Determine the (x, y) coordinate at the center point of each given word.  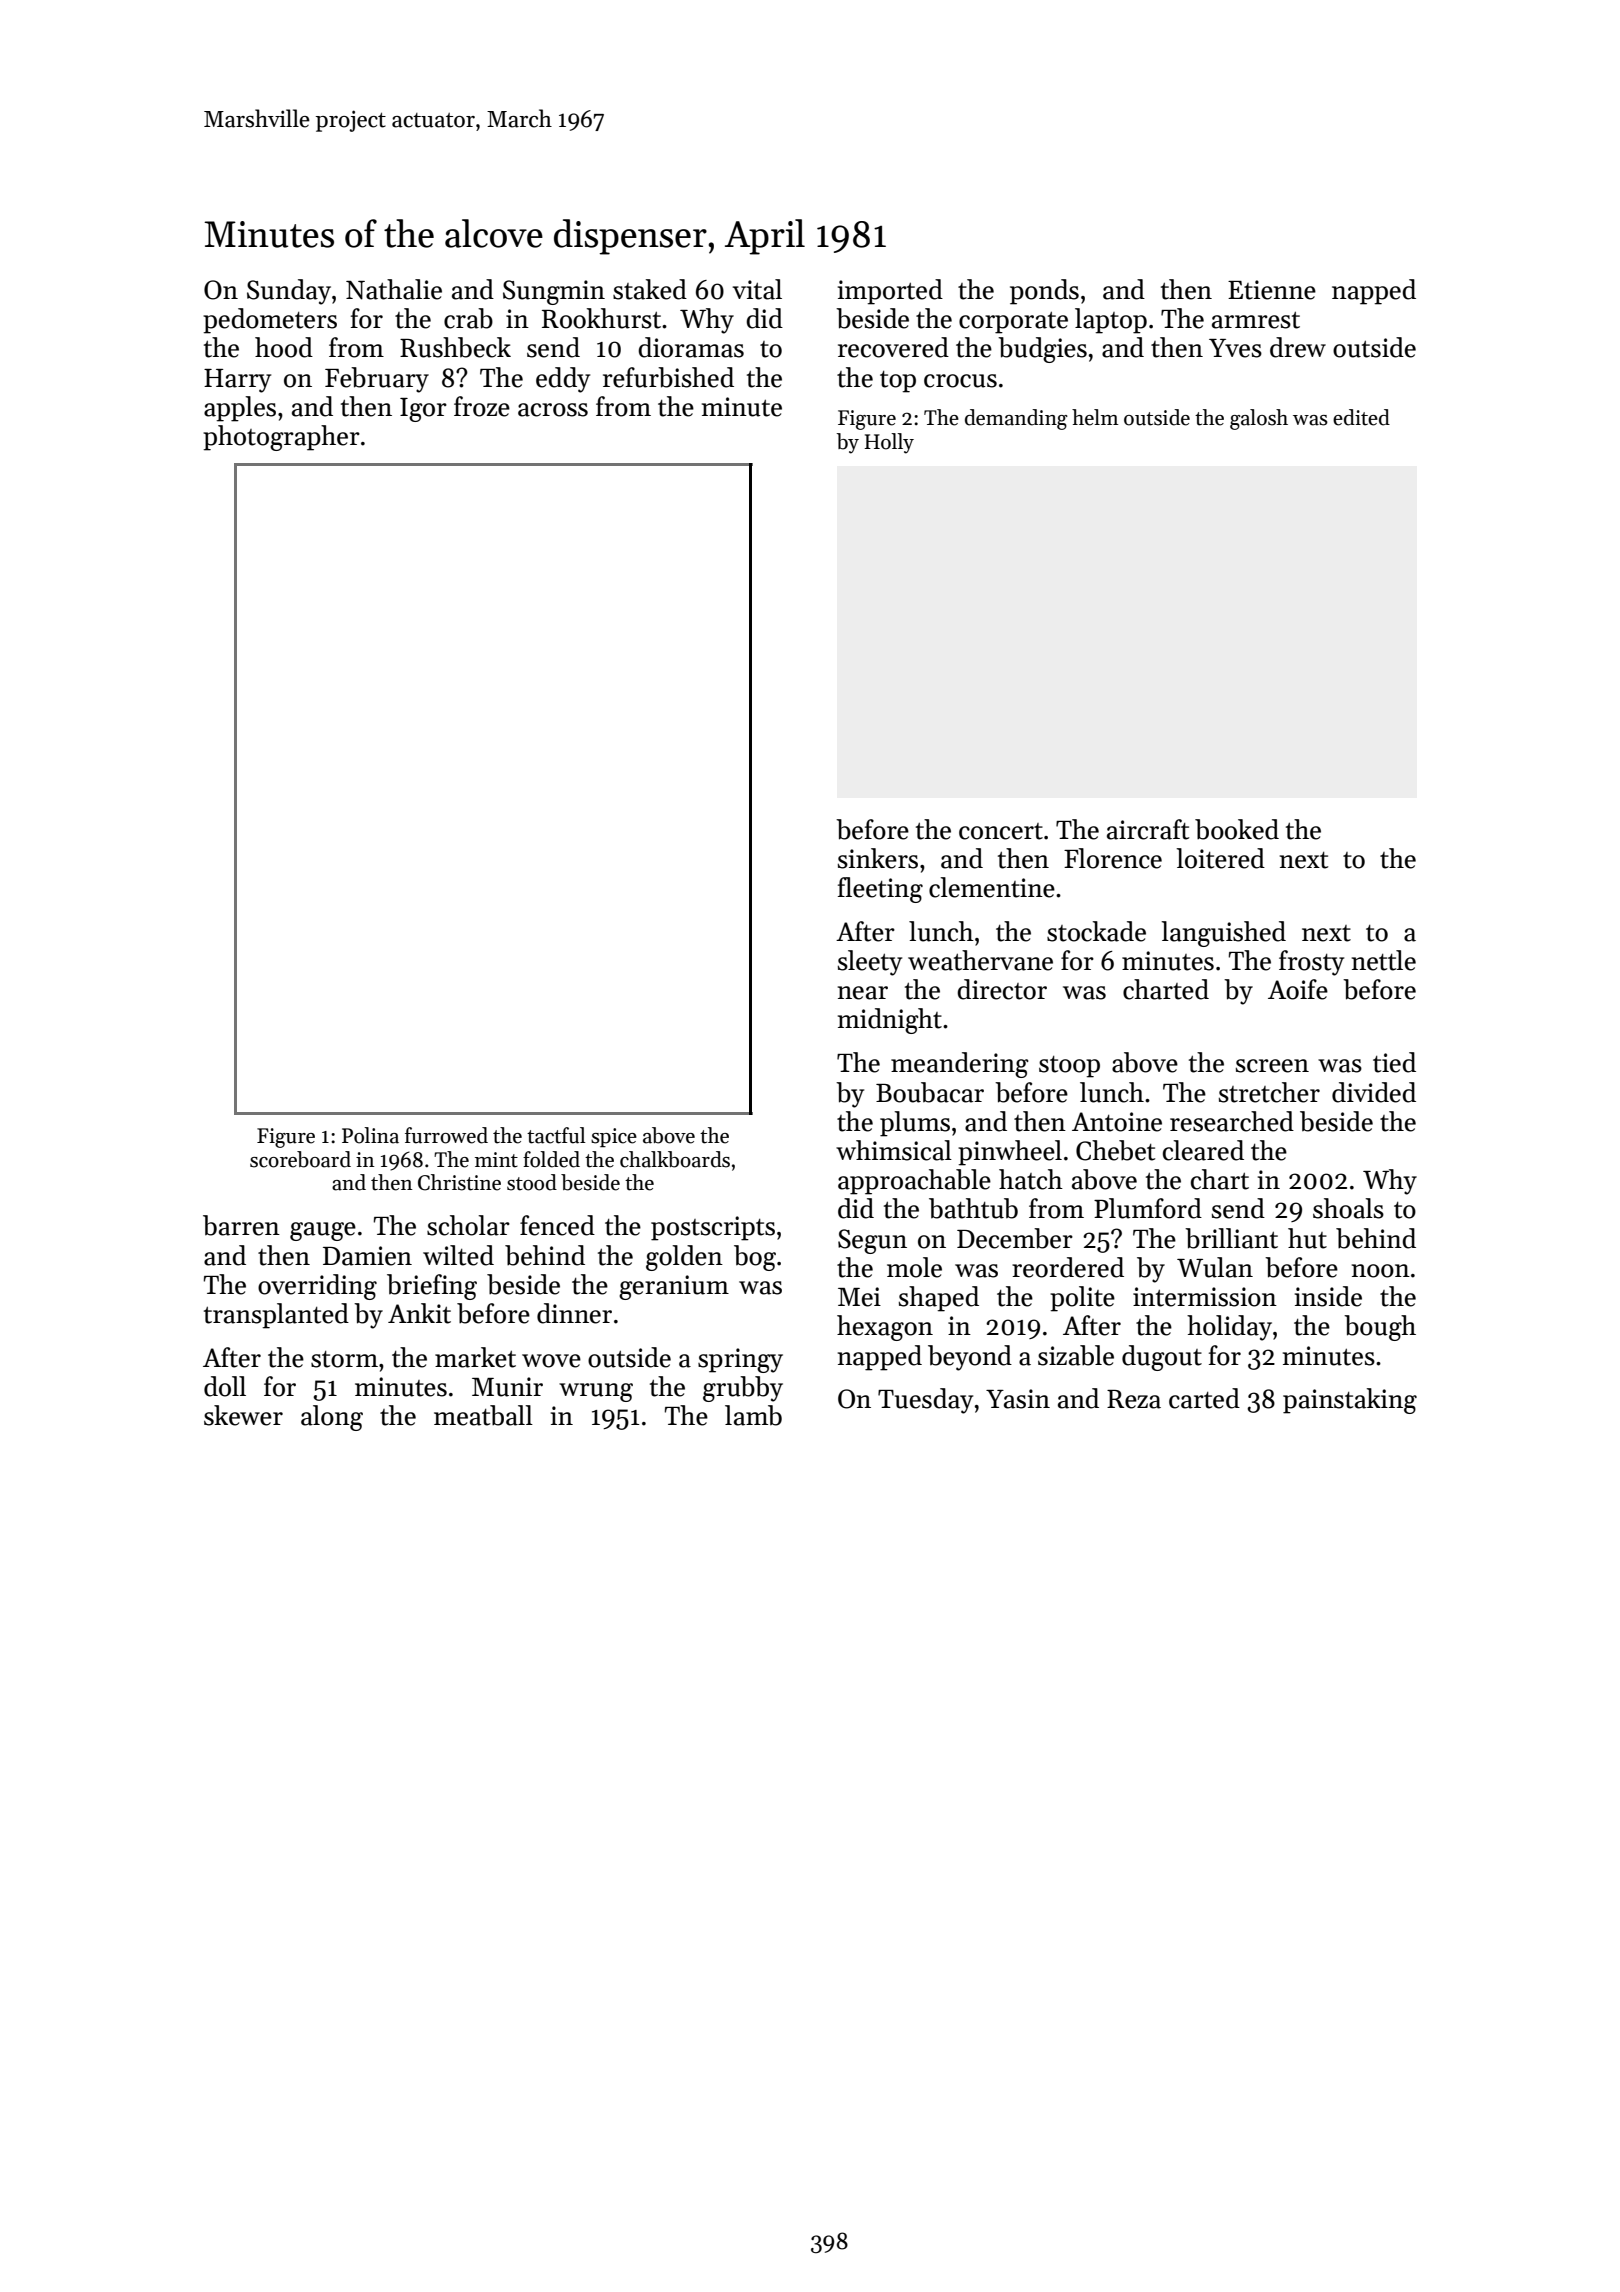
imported (890, 292)
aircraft (1148, 829)
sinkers (878, 858)
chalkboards (675, 1159)
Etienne (1272, 290)
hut (1307, 1238)
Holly (889, 443)
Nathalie (394, 289)
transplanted (276, 1316)
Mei (859, 1297)
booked (1237, 829)
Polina (370, 1135)
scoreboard (300, 1159)
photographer (281, 438)
